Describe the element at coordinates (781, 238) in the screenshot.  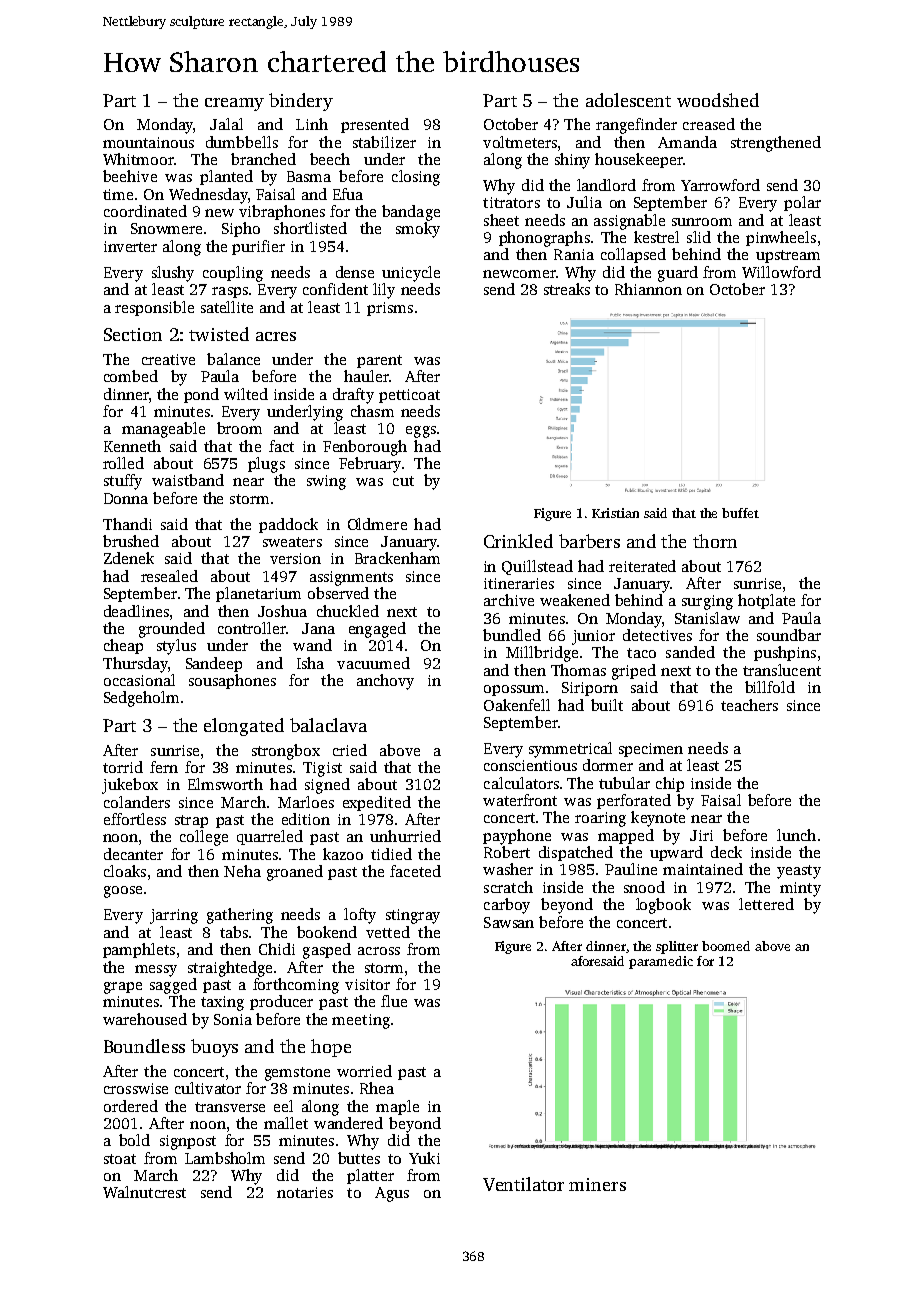
I see `pinwheels` at that location.
